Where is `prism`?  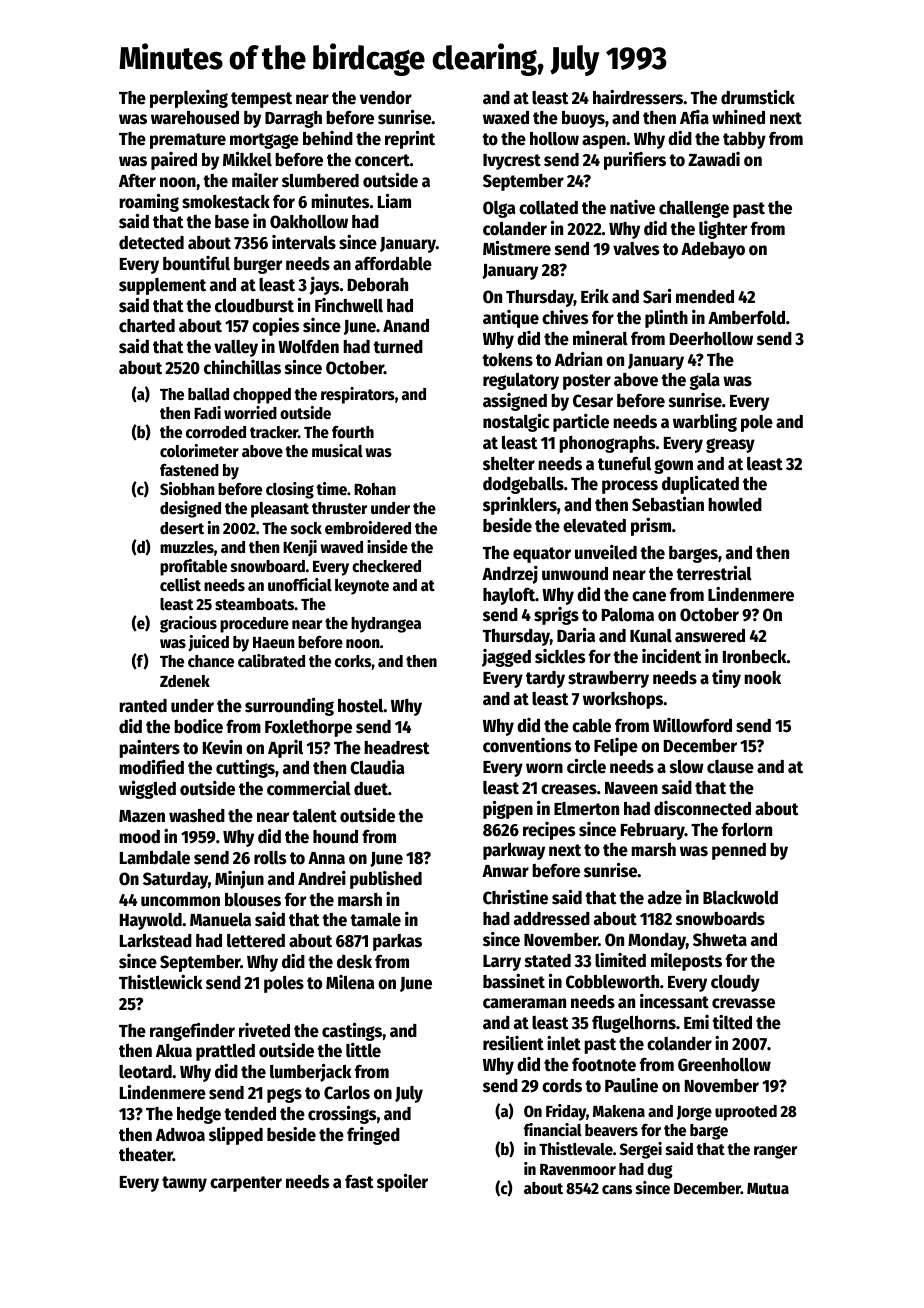 prism is located at coordinates (651, 527).
